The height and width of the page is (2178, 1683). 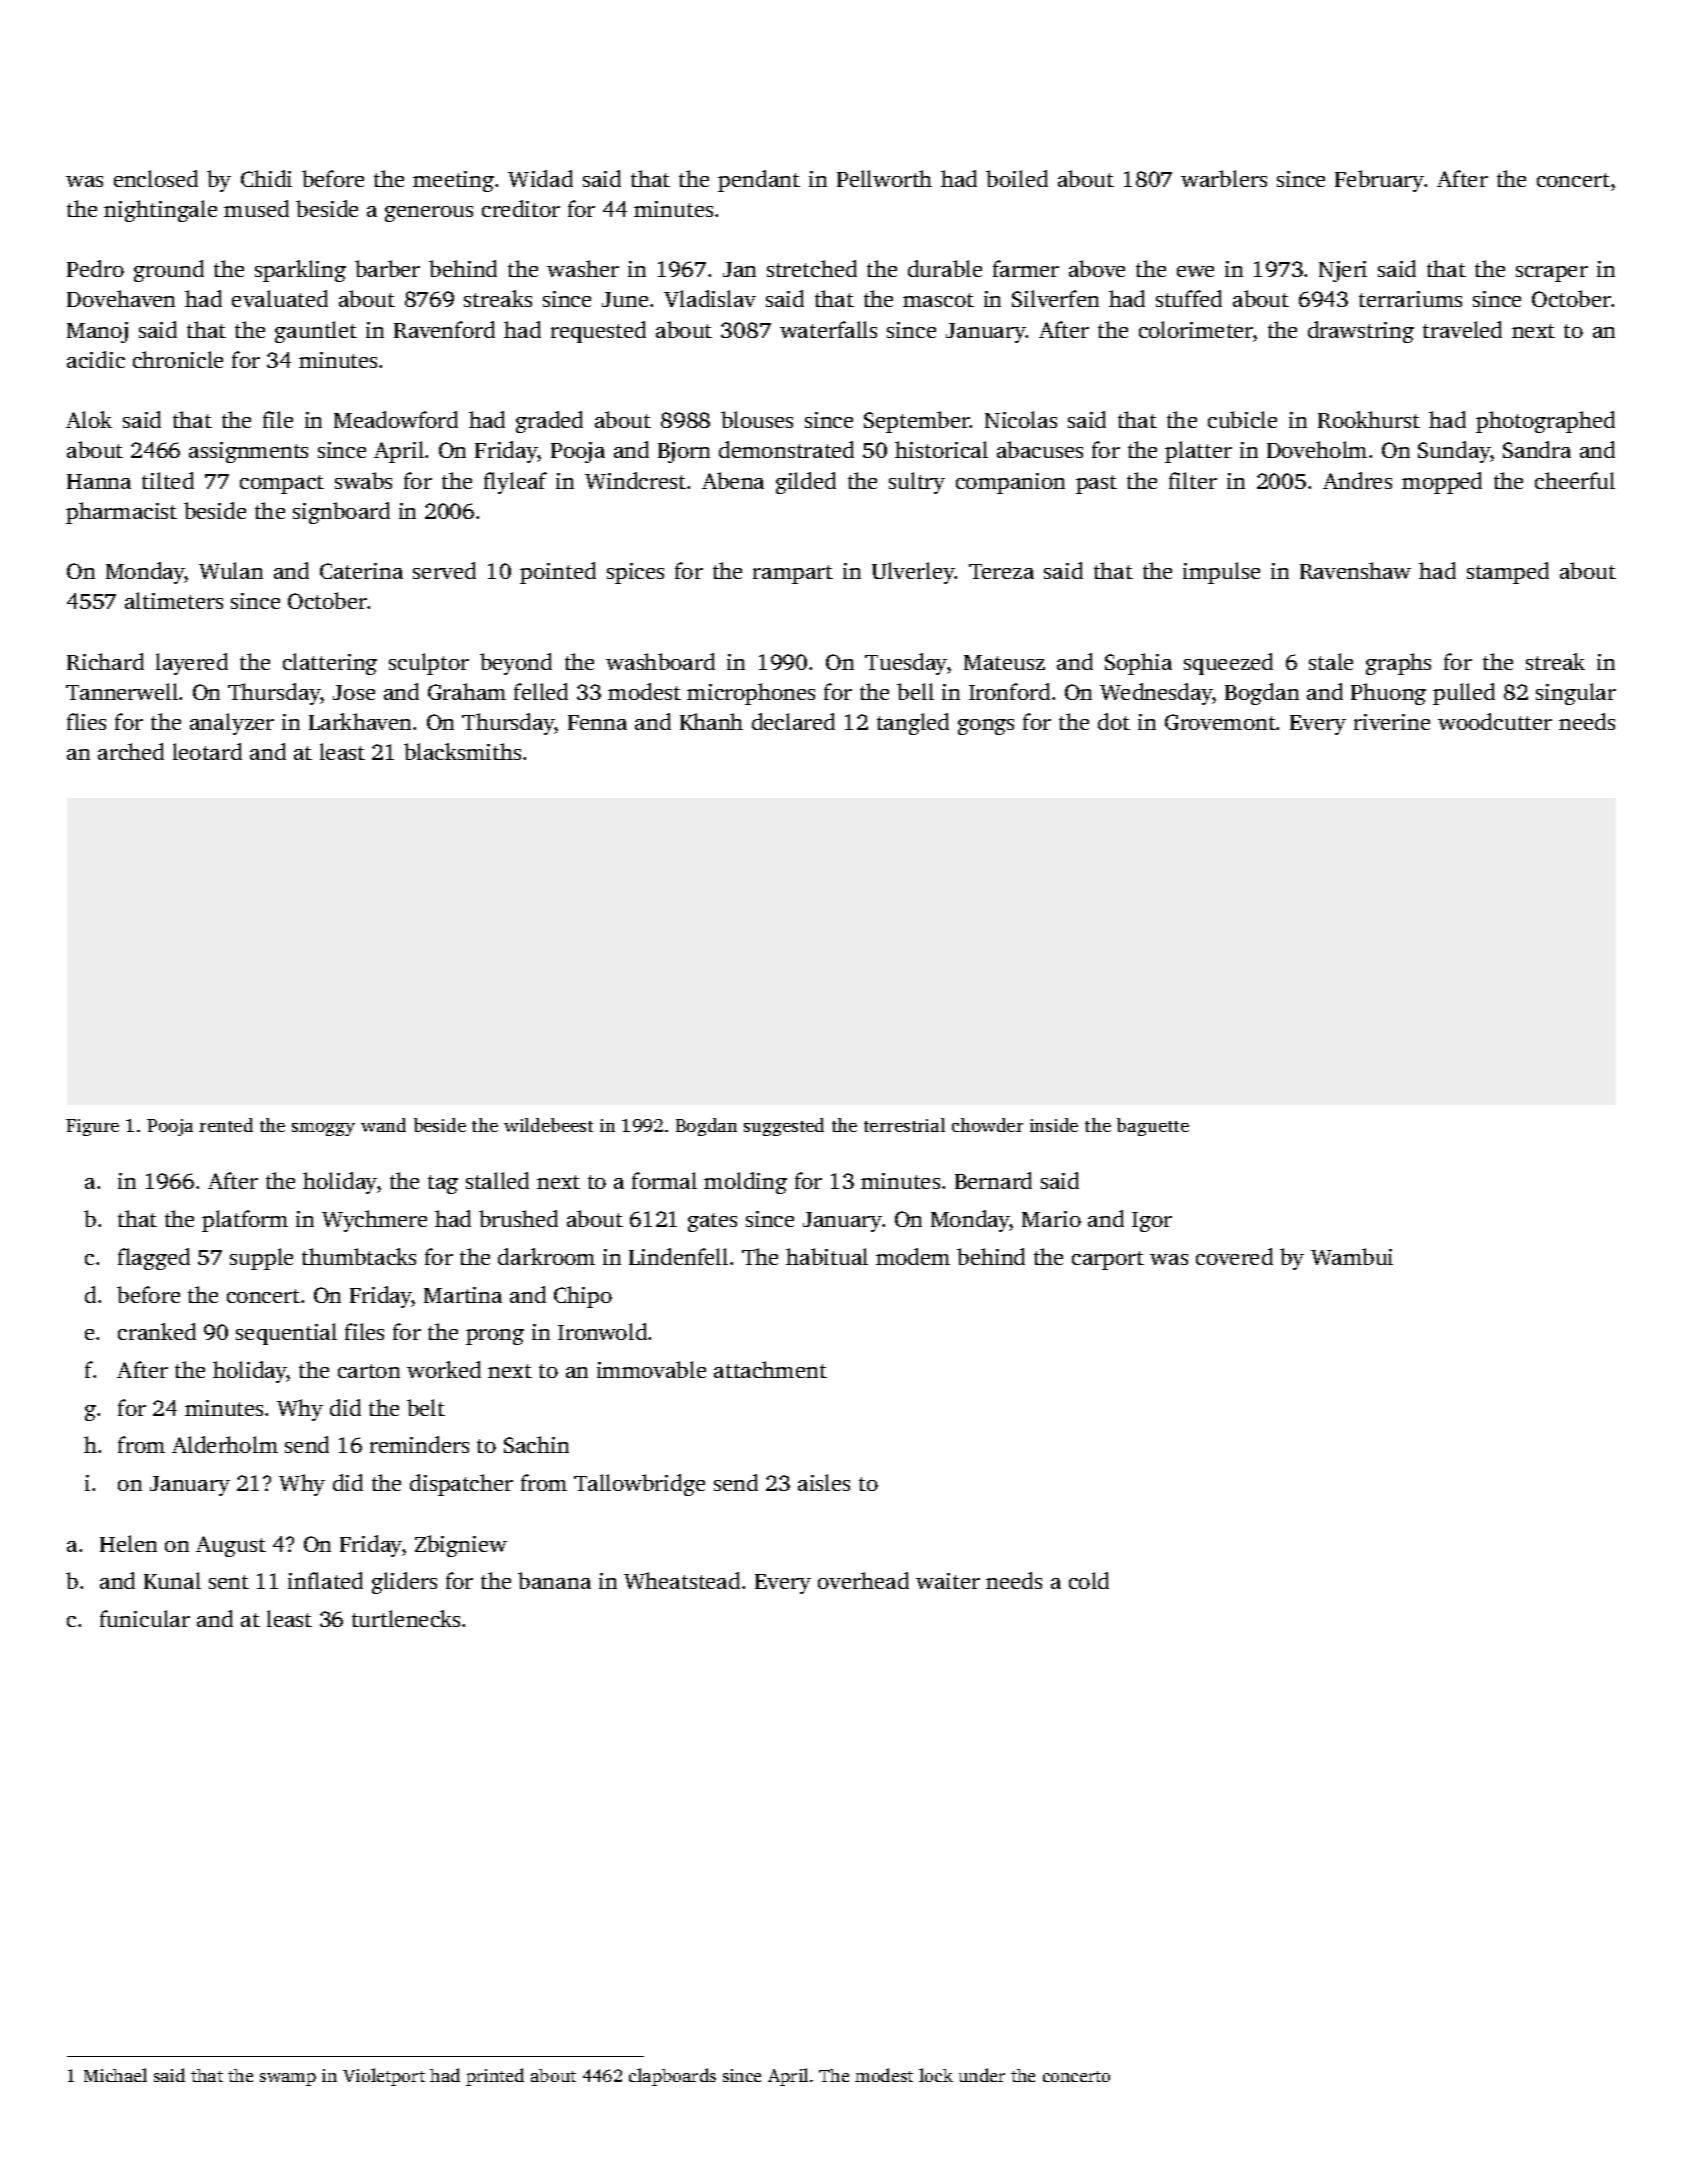 I want to click on cold, so click(x=1089, y=1580).
